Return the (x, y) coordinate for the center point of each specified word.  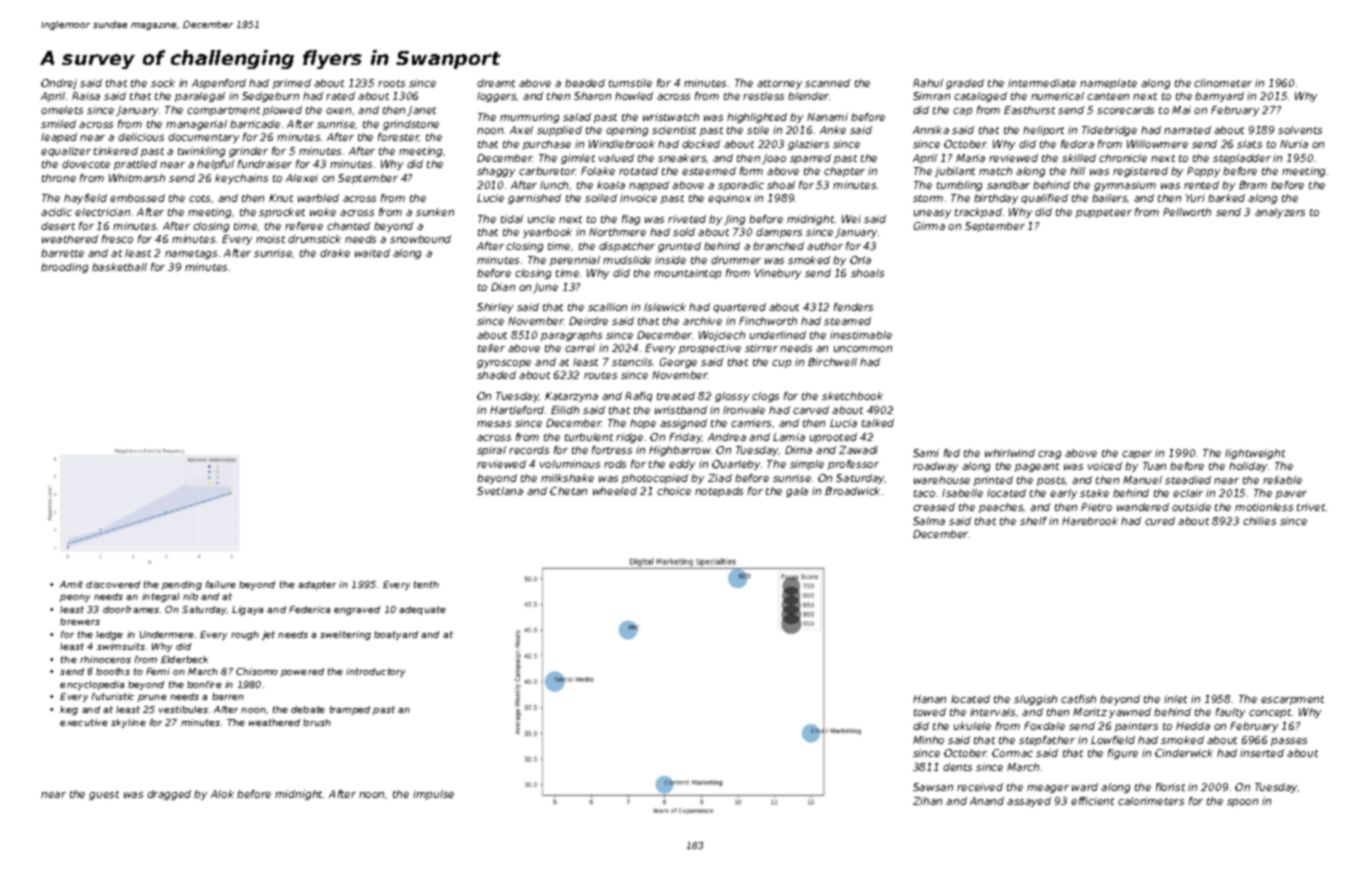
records (529, 450)
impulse (433, 795)
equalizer (66, 152)
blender (808, 96)
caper (1137, 455)
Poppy (1203, 172)
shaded (496, 375)
